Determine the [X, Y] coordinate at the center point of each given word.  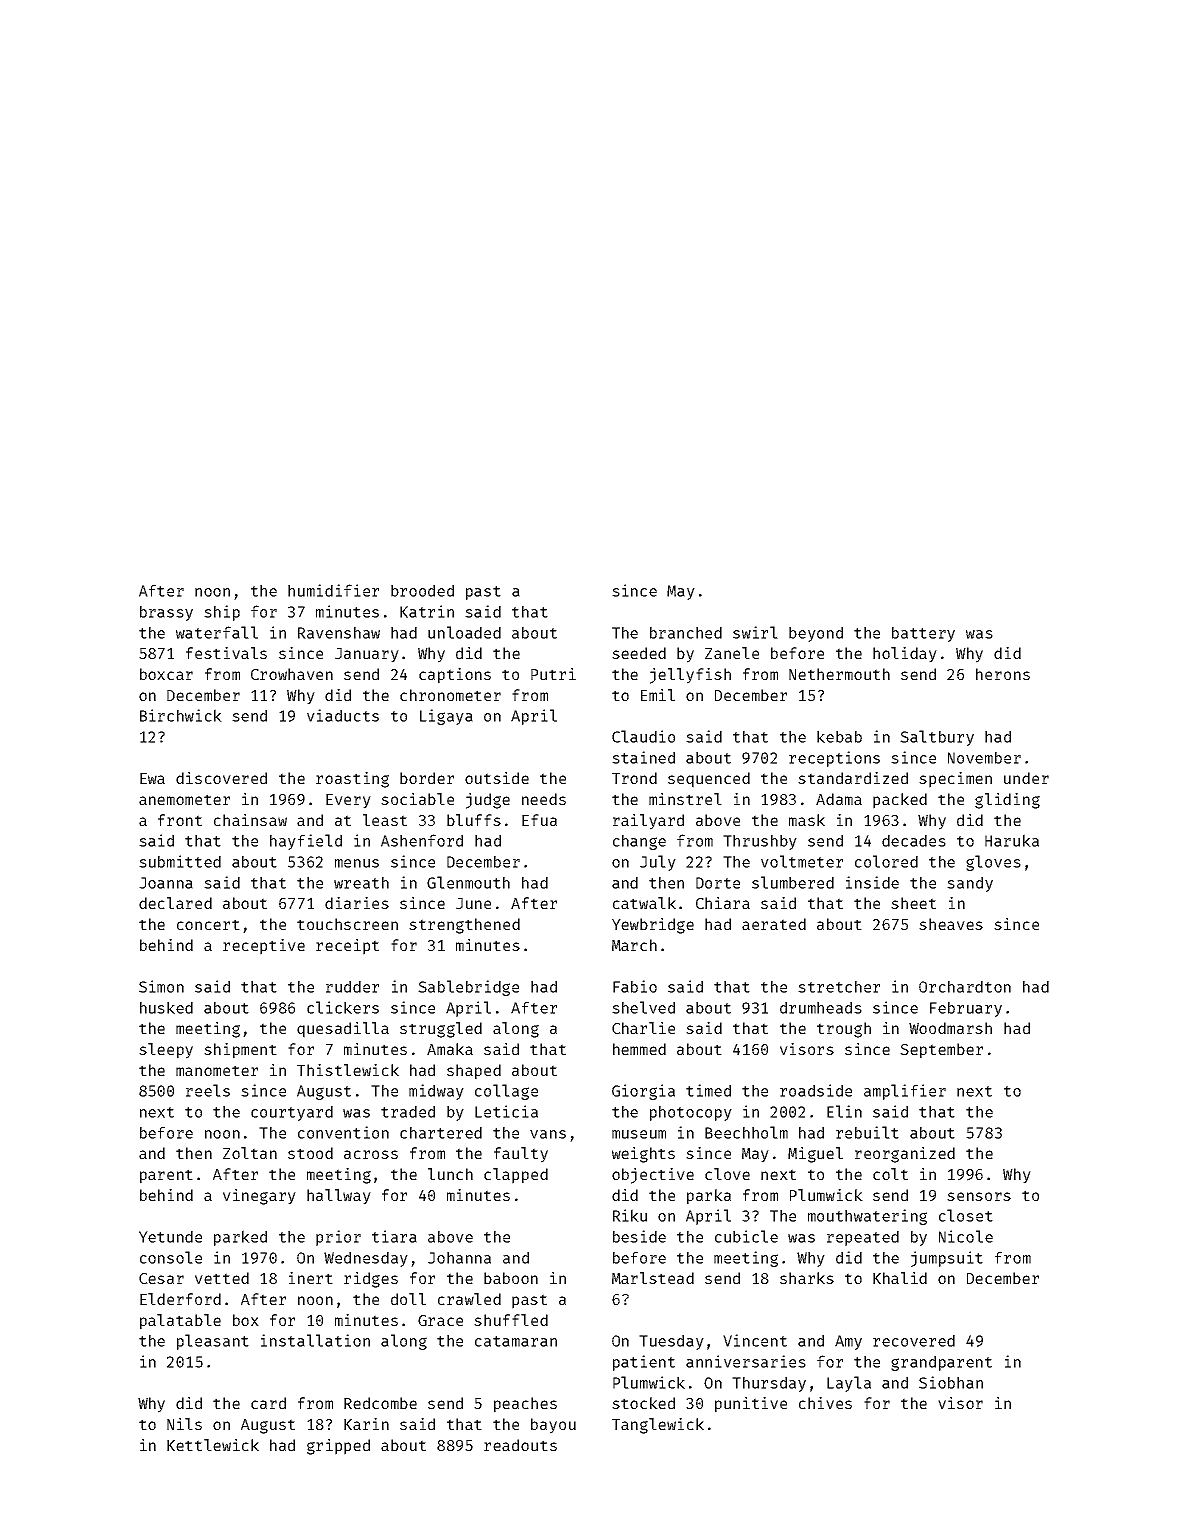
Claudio [643, 736]
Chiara [723, 903]
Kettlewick [213, 1445]
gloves [993, 863]
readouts [520, 1445]
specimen [955, 780]
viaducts [343, 715]
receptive [264, 947]
